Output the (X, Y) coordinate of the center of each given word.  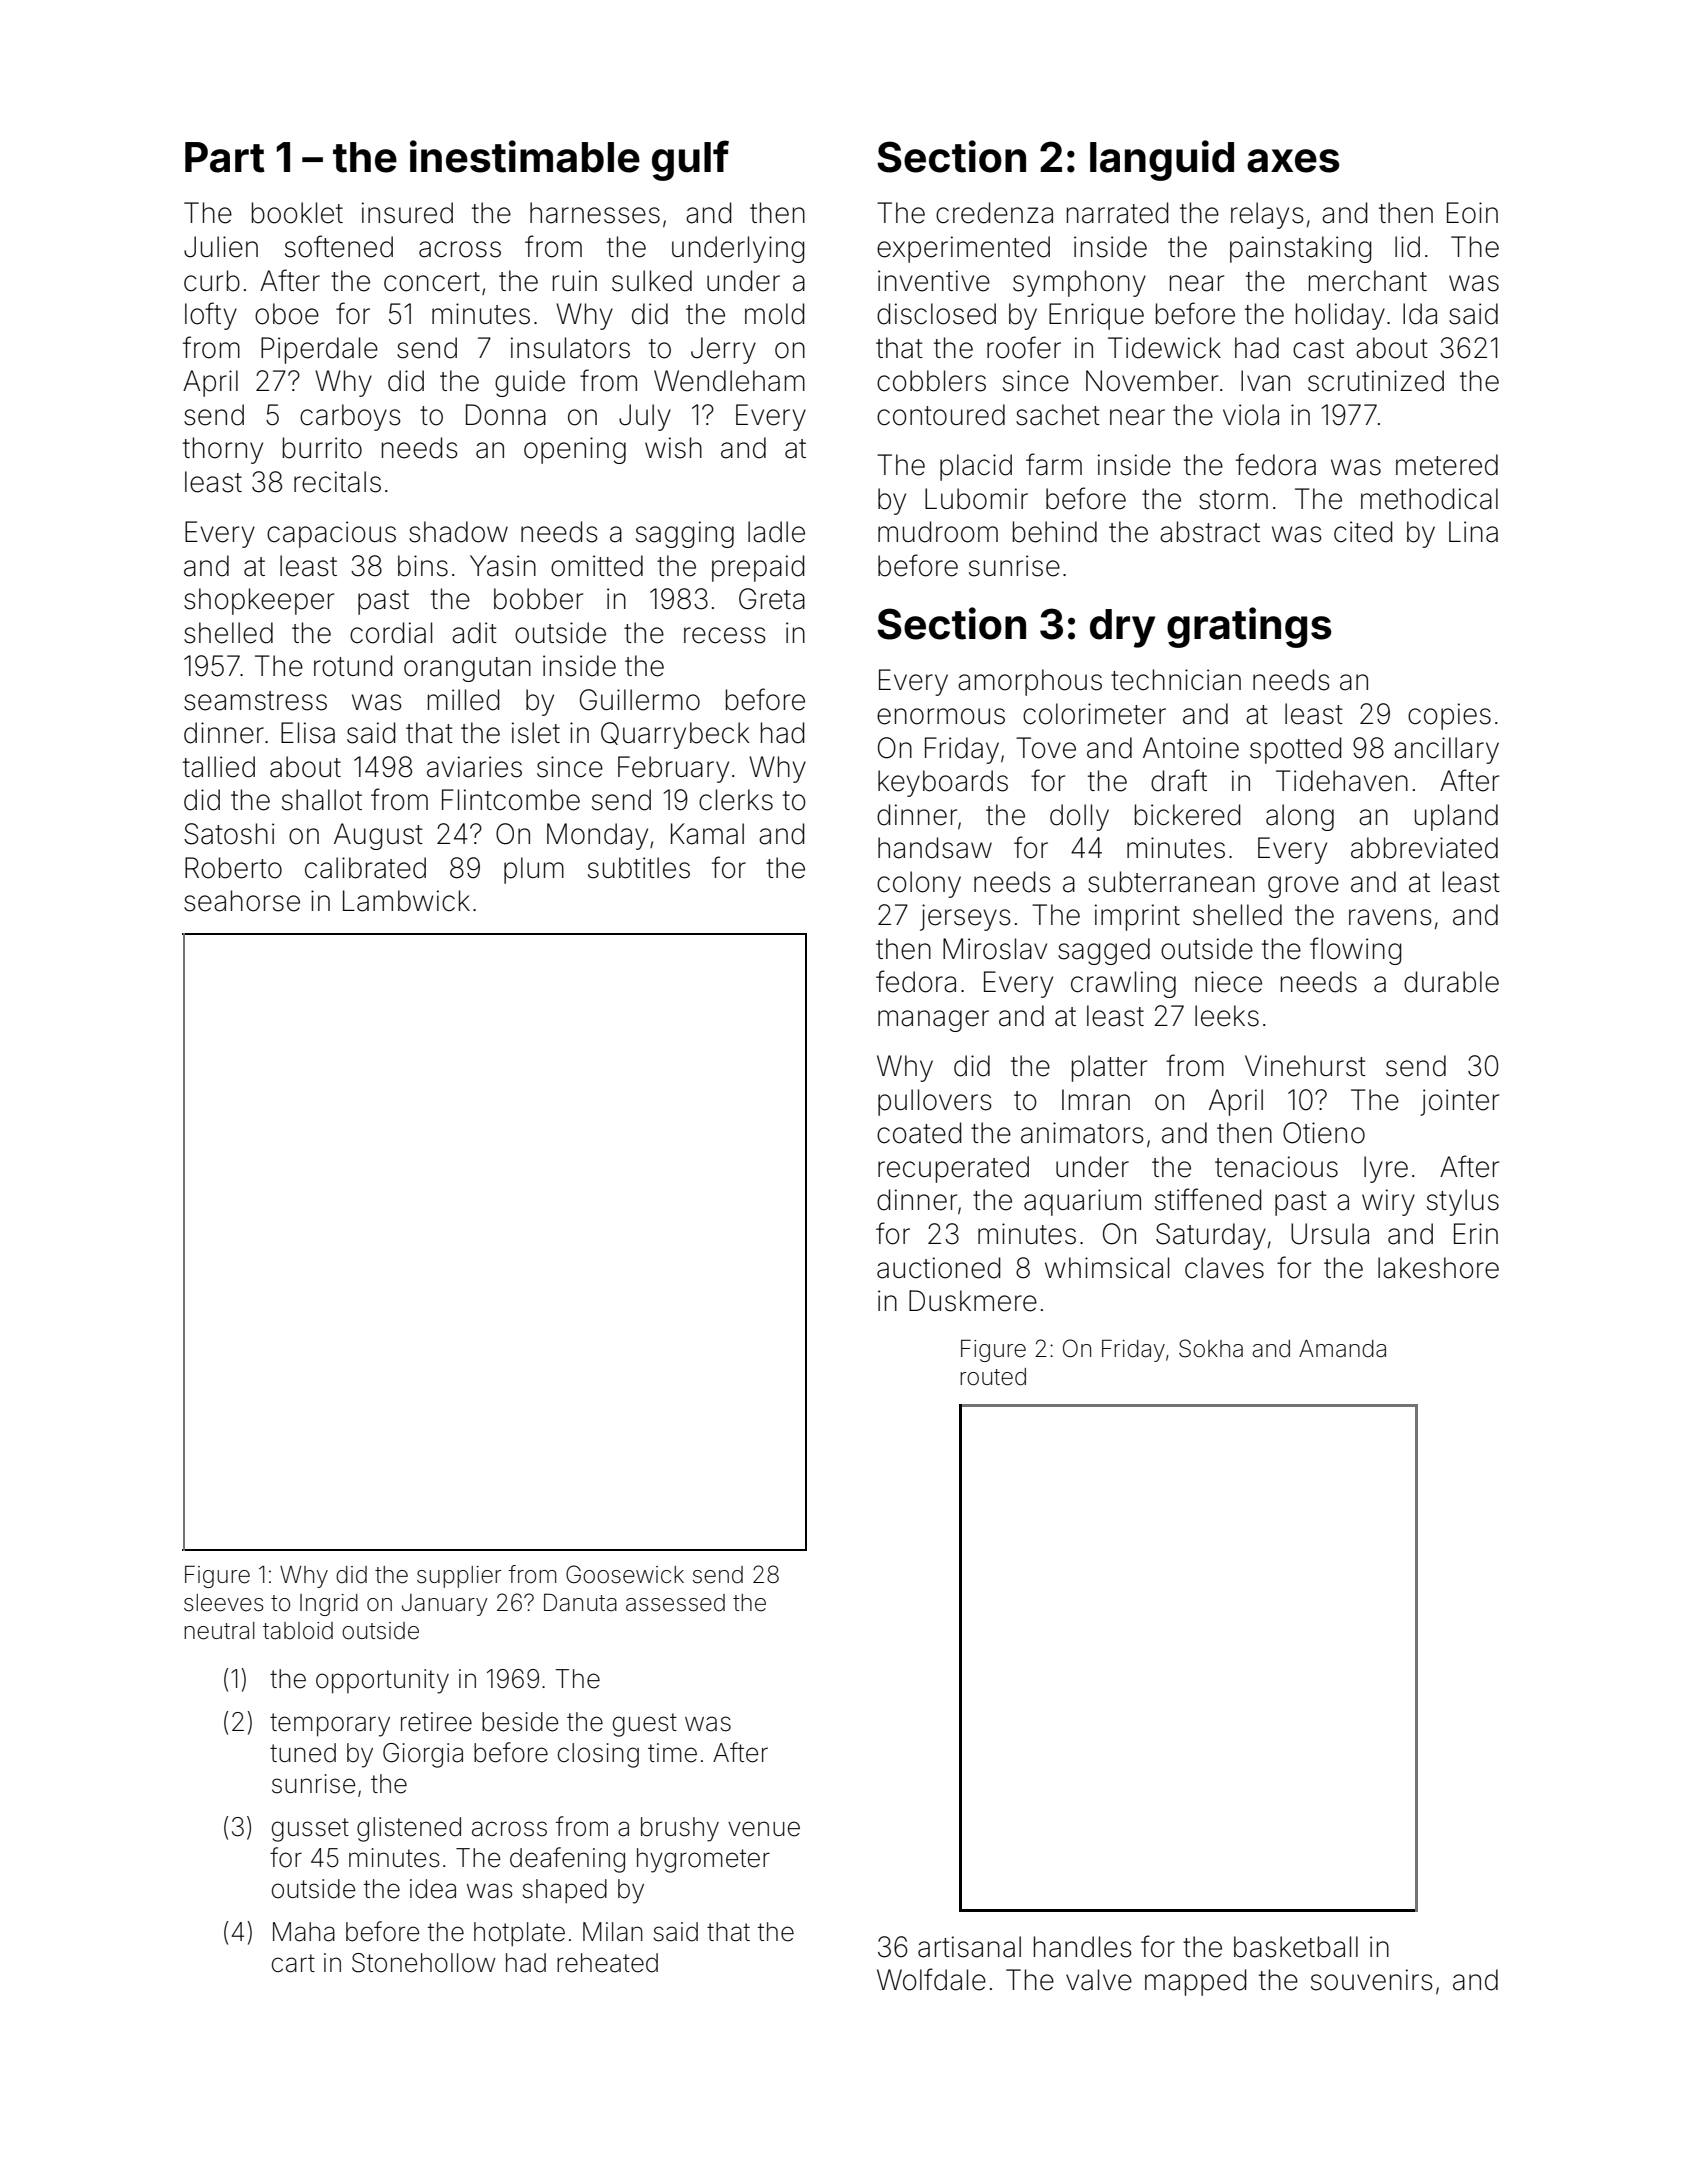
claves (1224, 1268)
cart (293, 1963)
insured (407, 213)
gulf (690, 160)
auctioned (938, 1268)
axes (1293, 161)
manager (933, 1021)
